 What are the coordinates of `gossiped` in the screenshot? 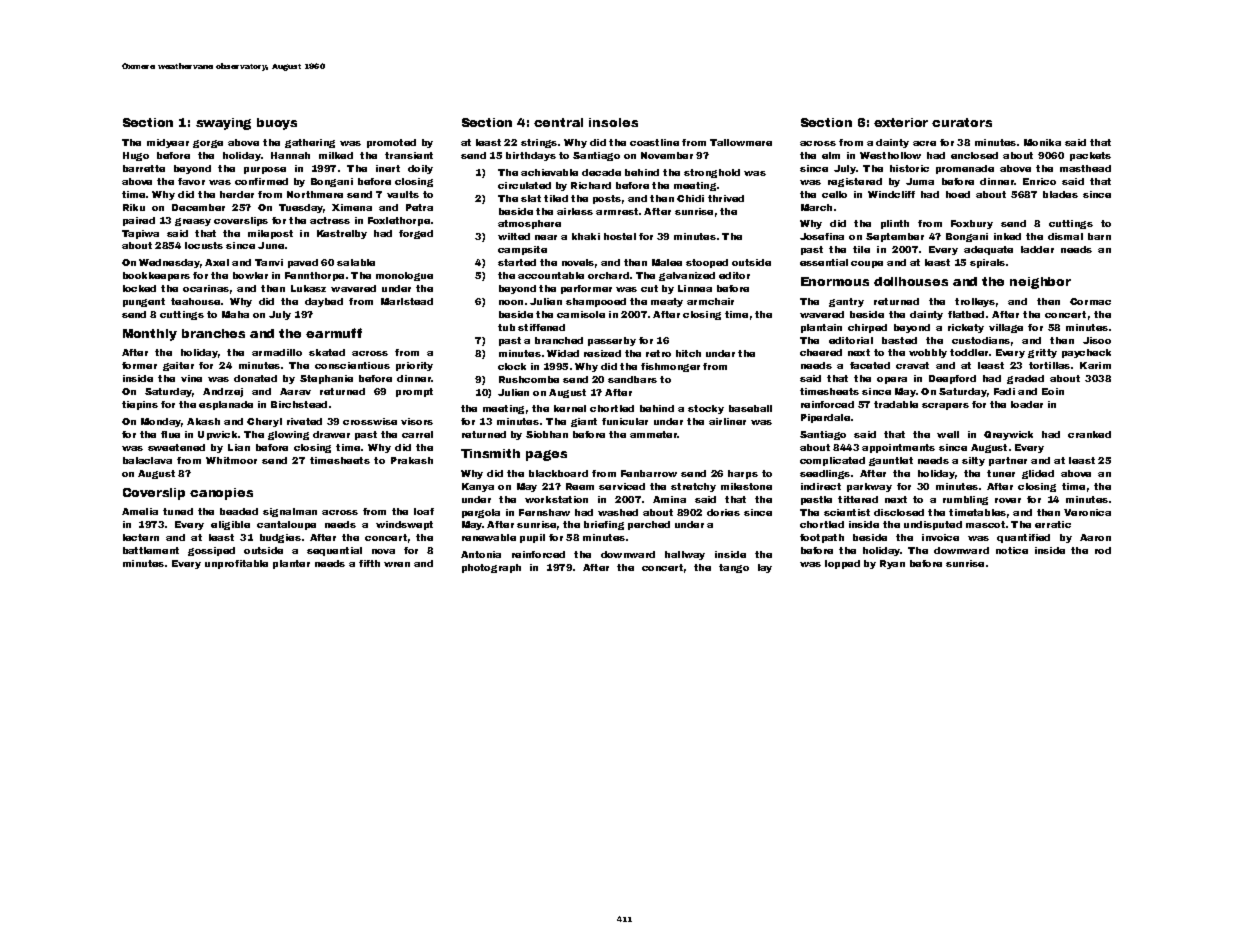 It's located at (211, 551).
